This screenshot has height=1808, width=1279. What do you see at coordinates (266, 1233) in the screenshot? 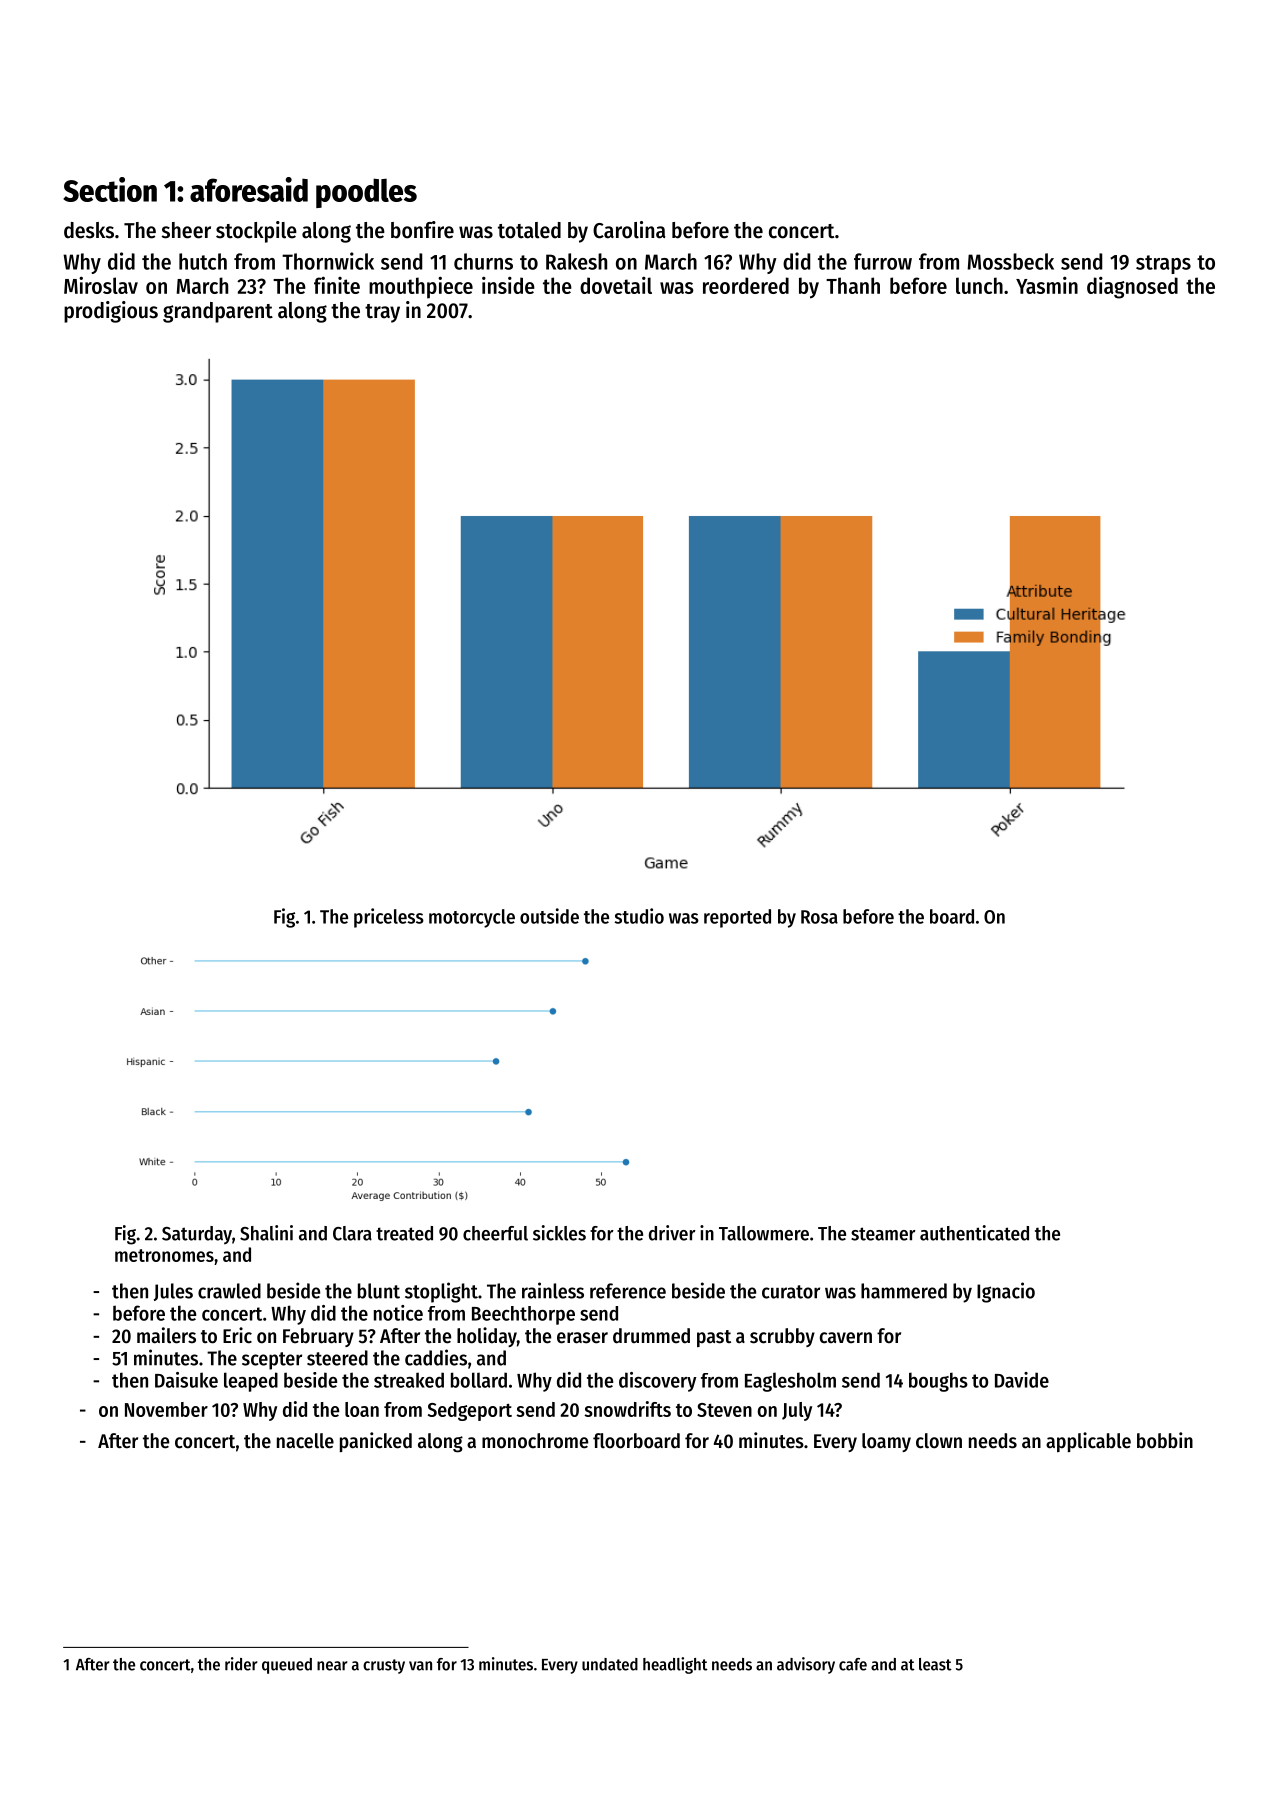
I see `Shalini` at bounding box center [266, 1233].
